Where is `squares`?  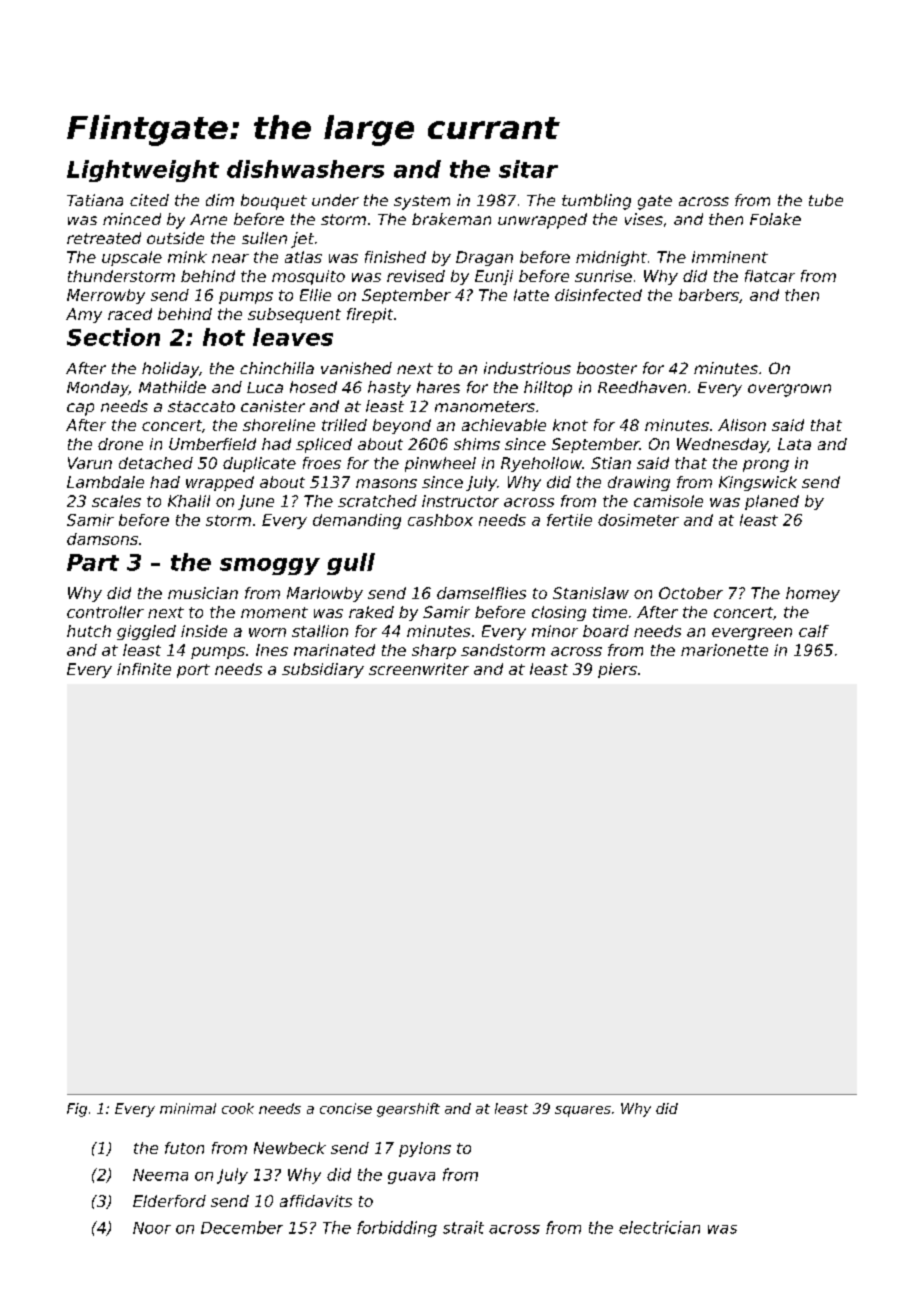
squares is located at coordinates (583, 1111).
